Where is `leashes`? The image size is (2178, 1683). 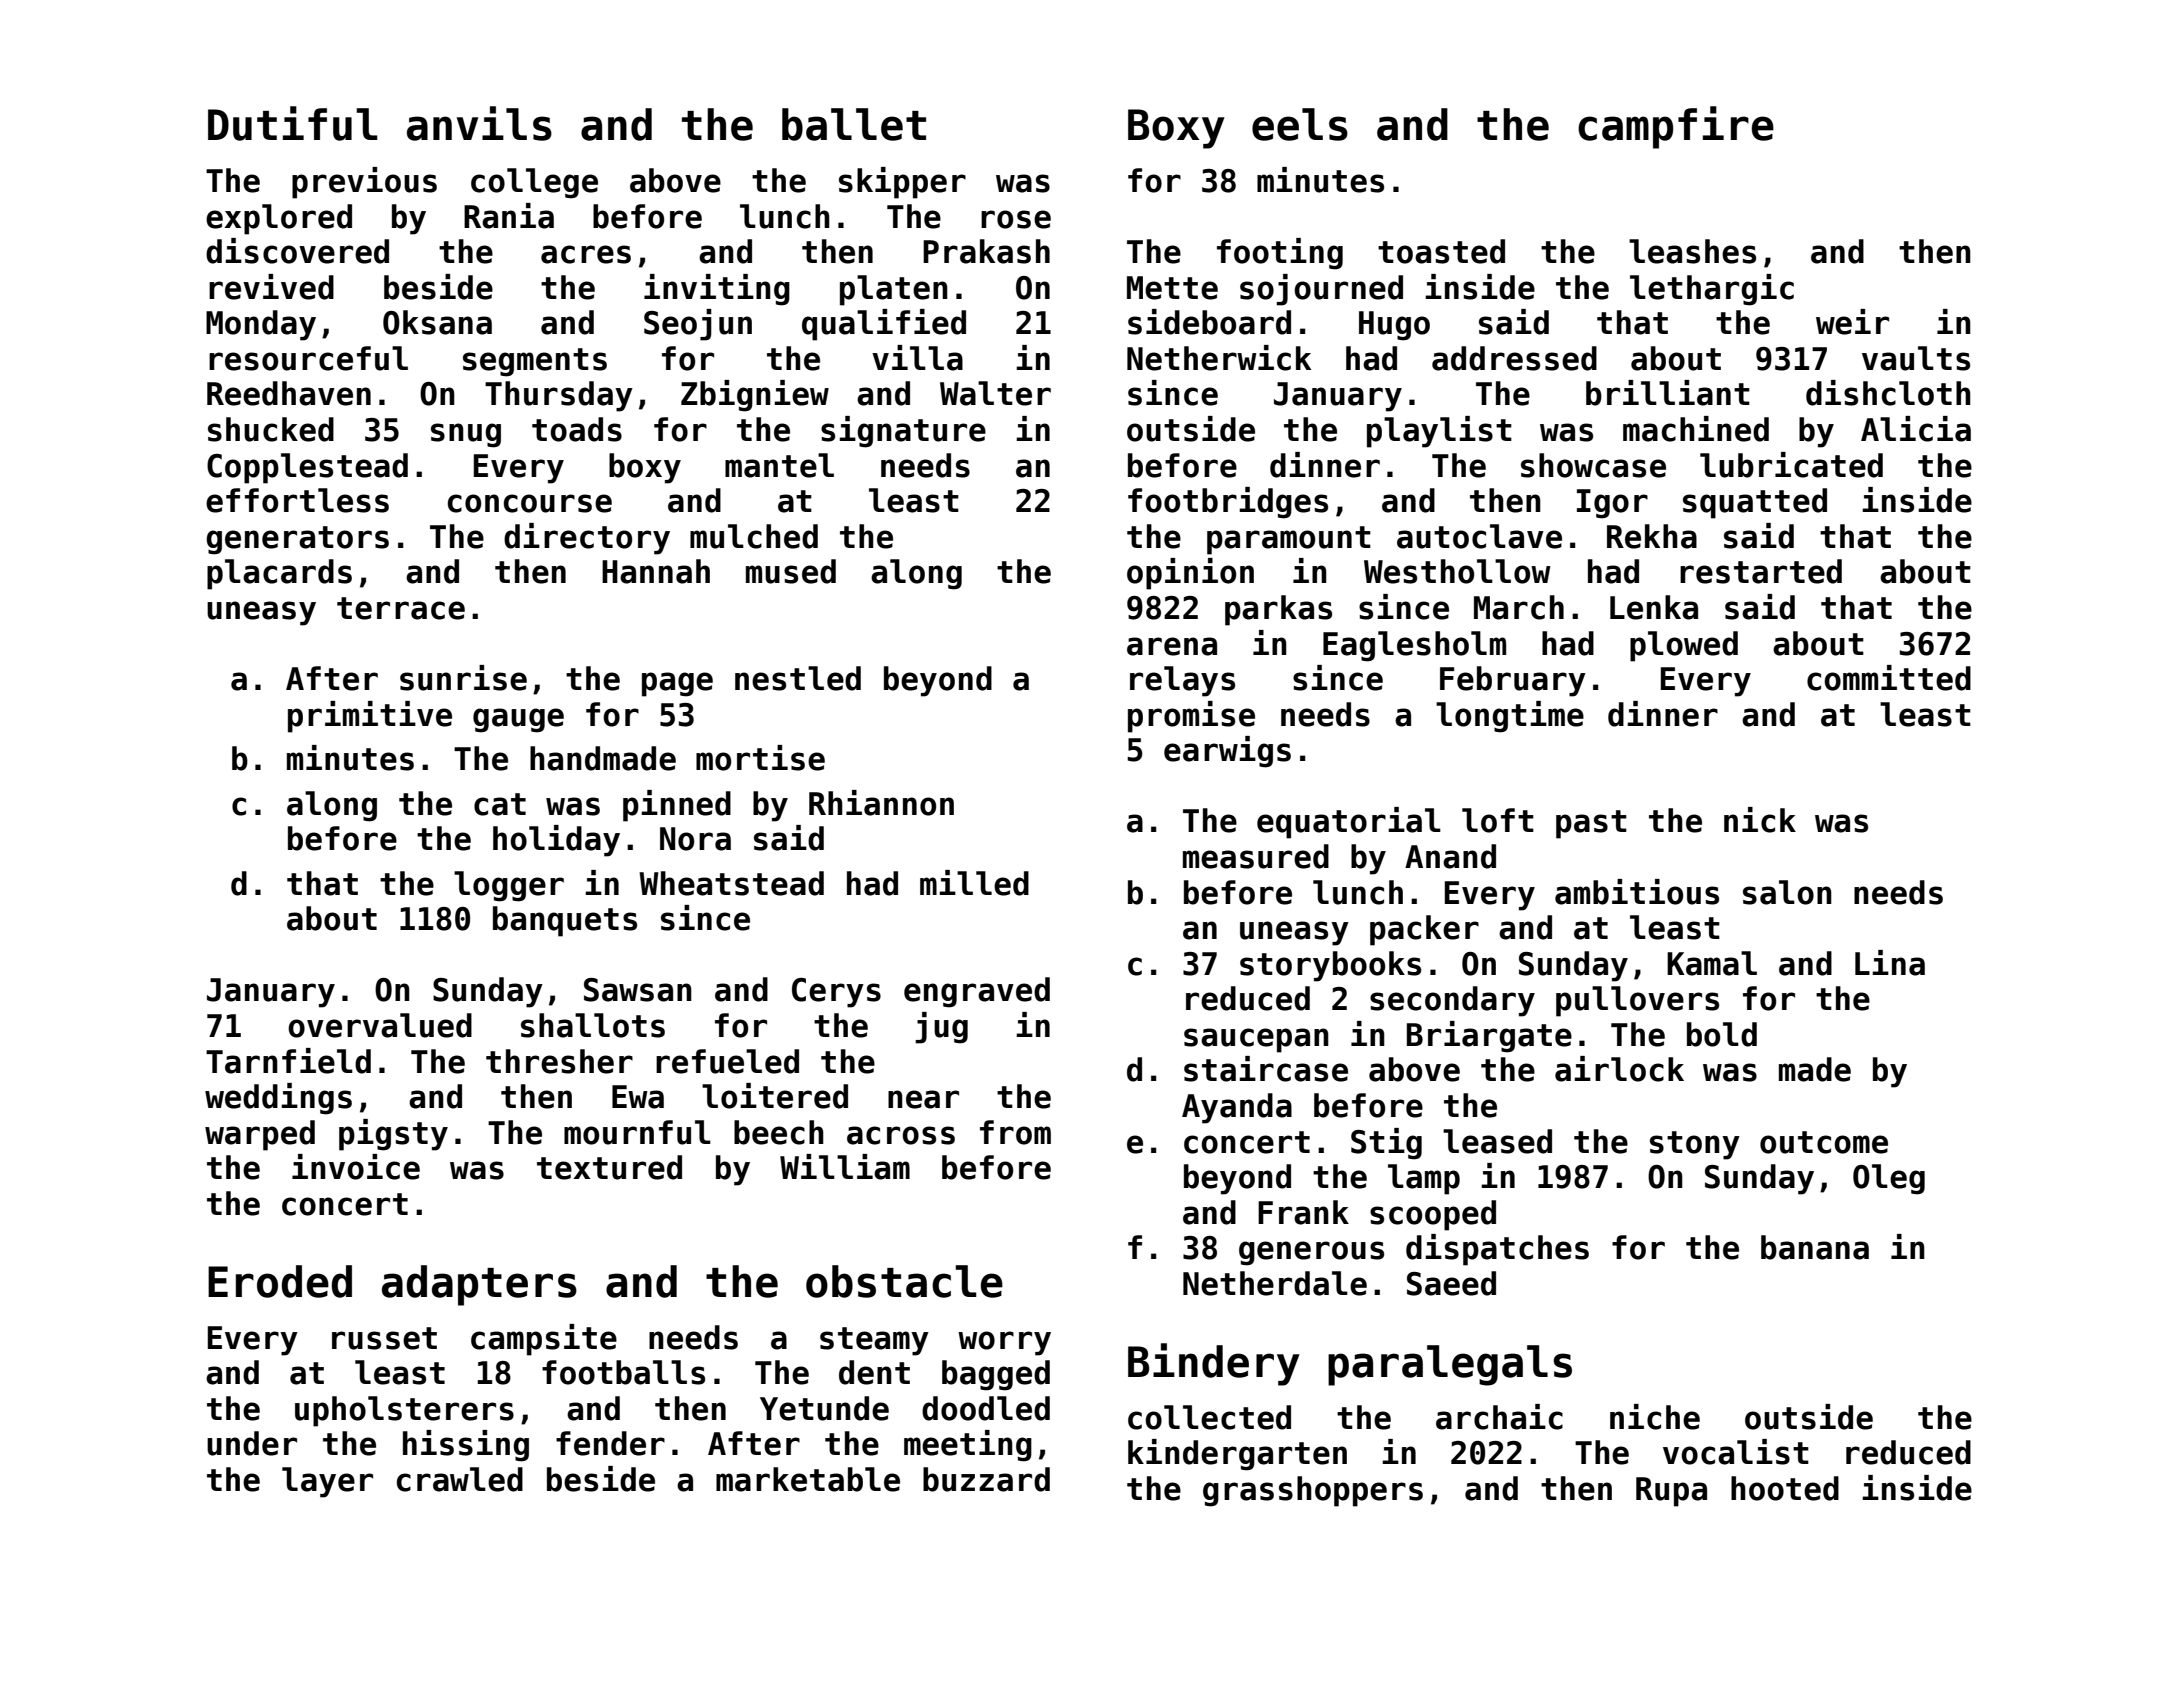
leashes is located at coordinates (1692, 251).
